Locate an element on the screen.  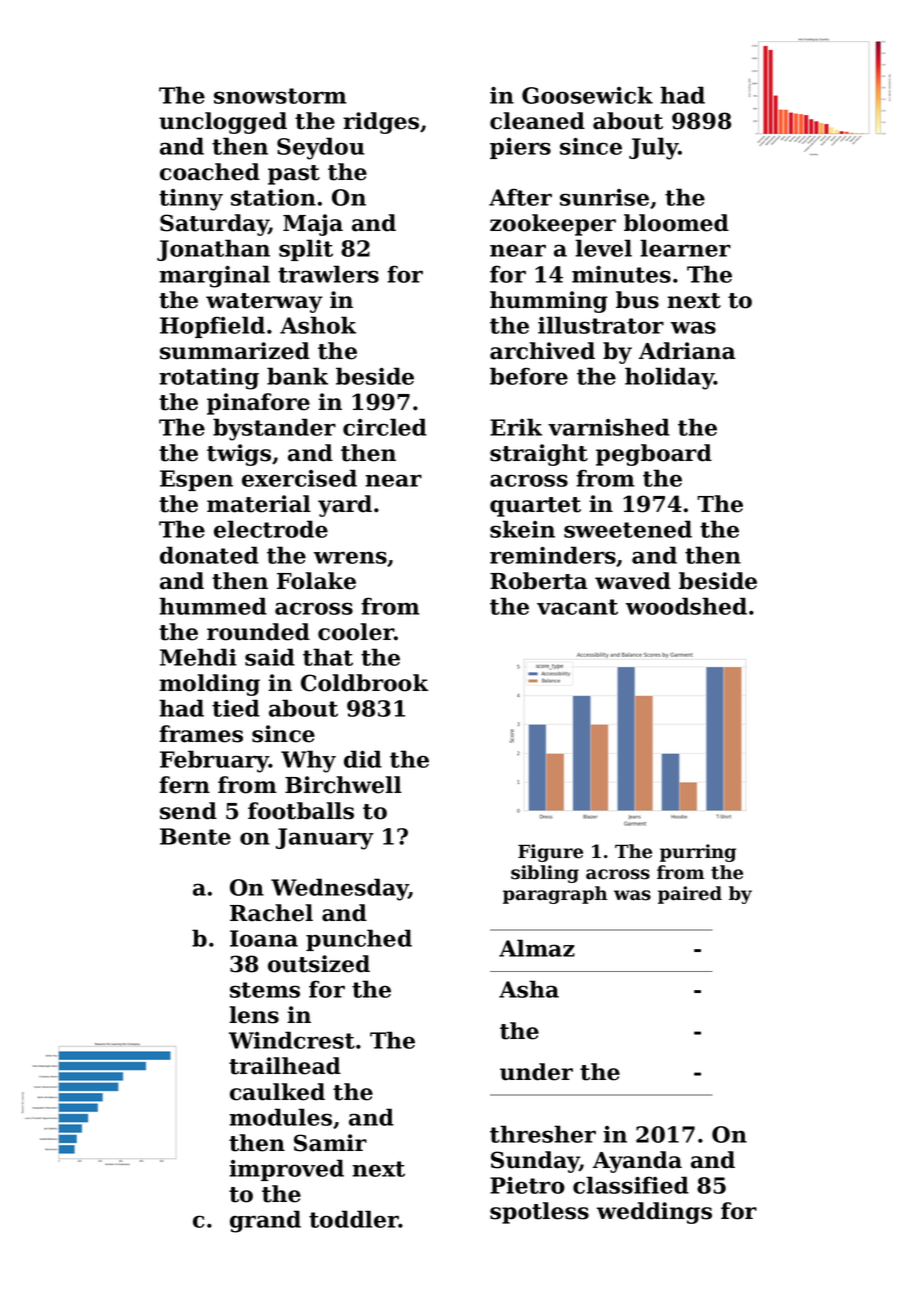
snowstorm is located at coordinates (280, 96).
